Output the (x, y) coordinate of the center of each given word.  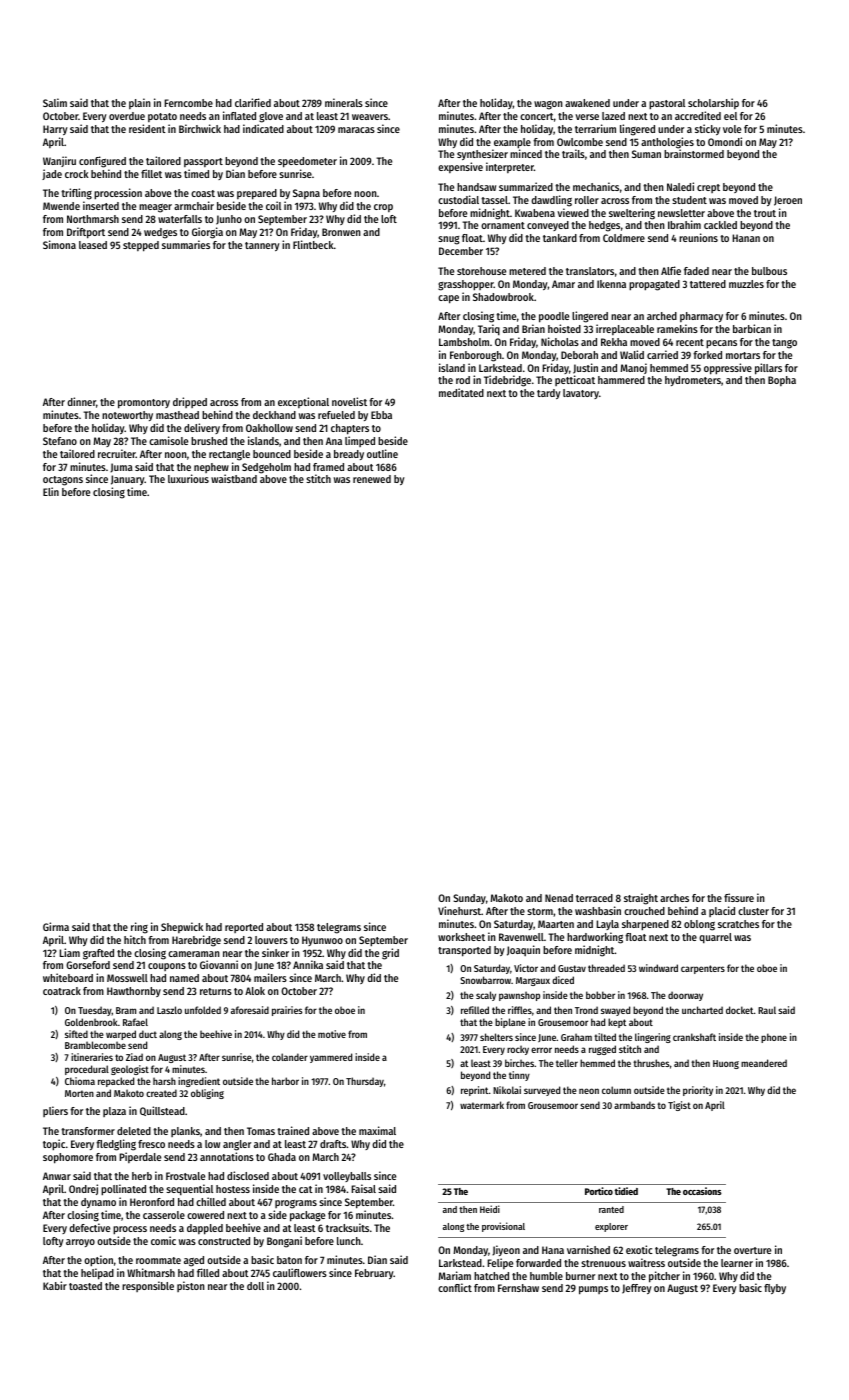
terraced (594, 898)
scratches (738, 924)
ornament (503, 225)
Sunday (469, 899)
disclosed (248, 1175)
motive (332, 1034)
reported (244, 928)
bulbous (769, 271)
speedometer (307, 162)
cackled (720, 225)
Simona (59, 244)
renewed (372, 479)
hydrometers (693, 381)
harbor (285, 1081)
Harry (55, 130)
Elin (51, 491)
